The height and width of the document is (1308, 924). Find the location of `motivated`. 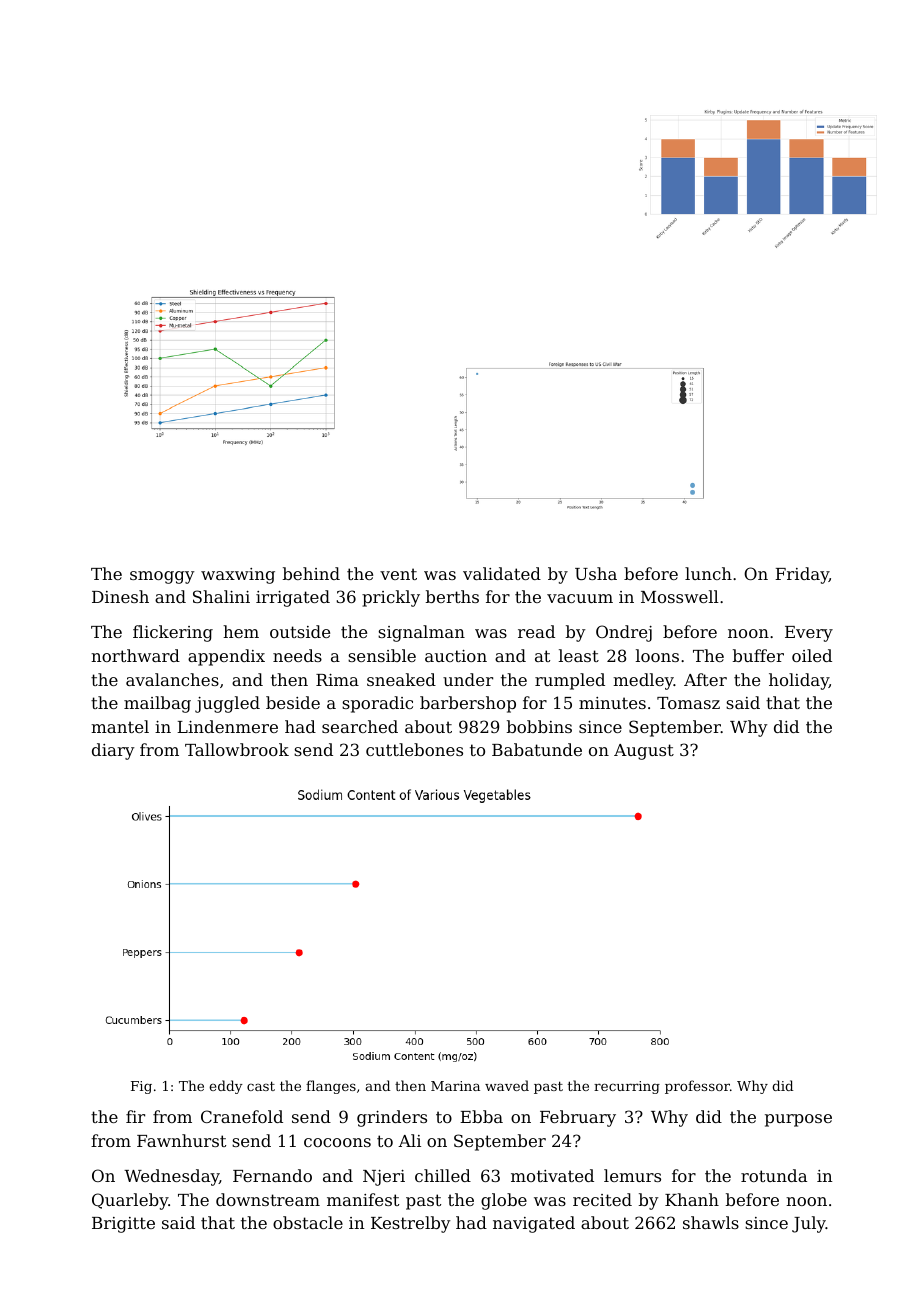

motivated is located at coordinates (552, 1175).
